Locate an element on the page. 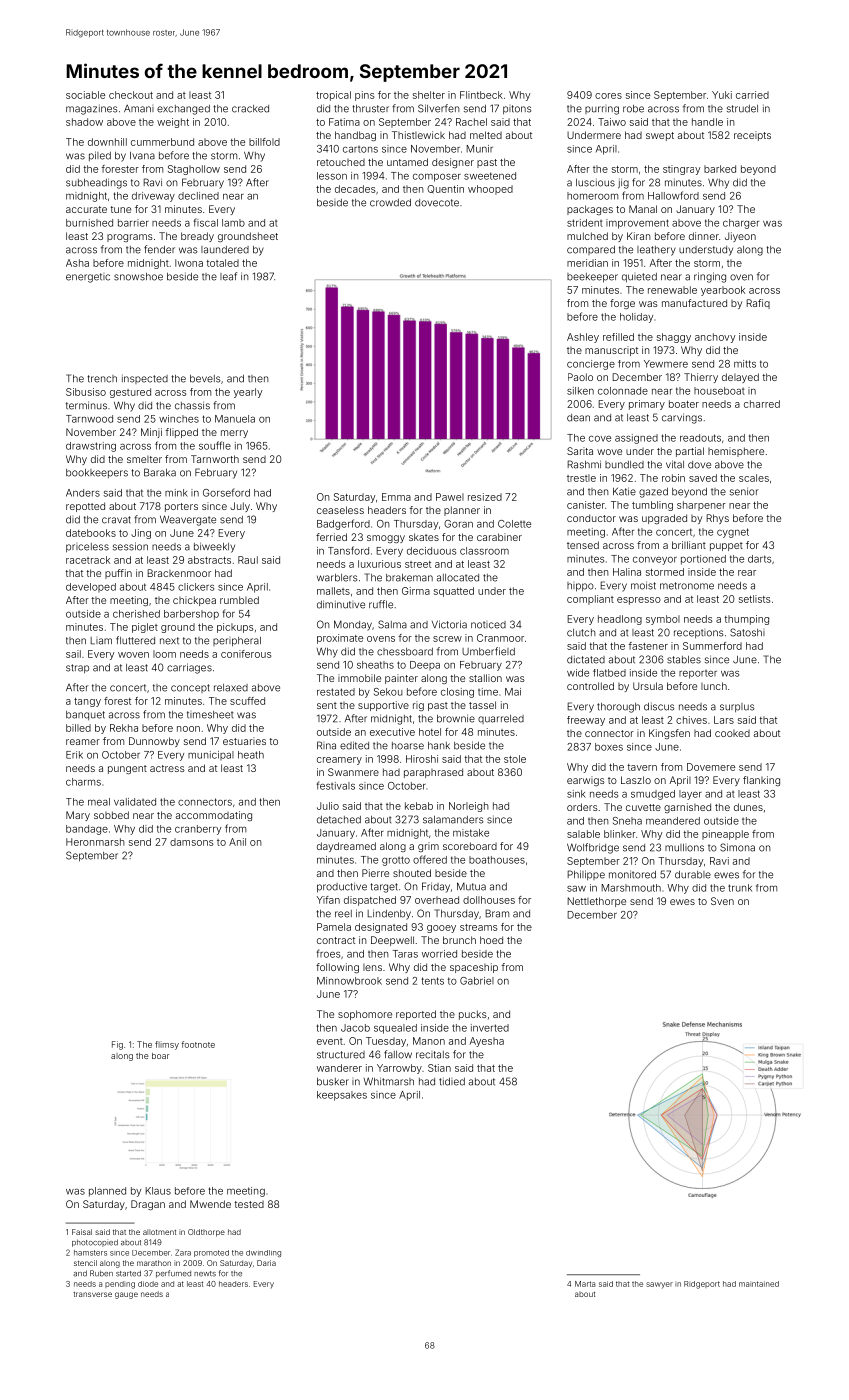 The width and height of the image is (849, 1400). tidied is located at coordinates (452, 1081).
